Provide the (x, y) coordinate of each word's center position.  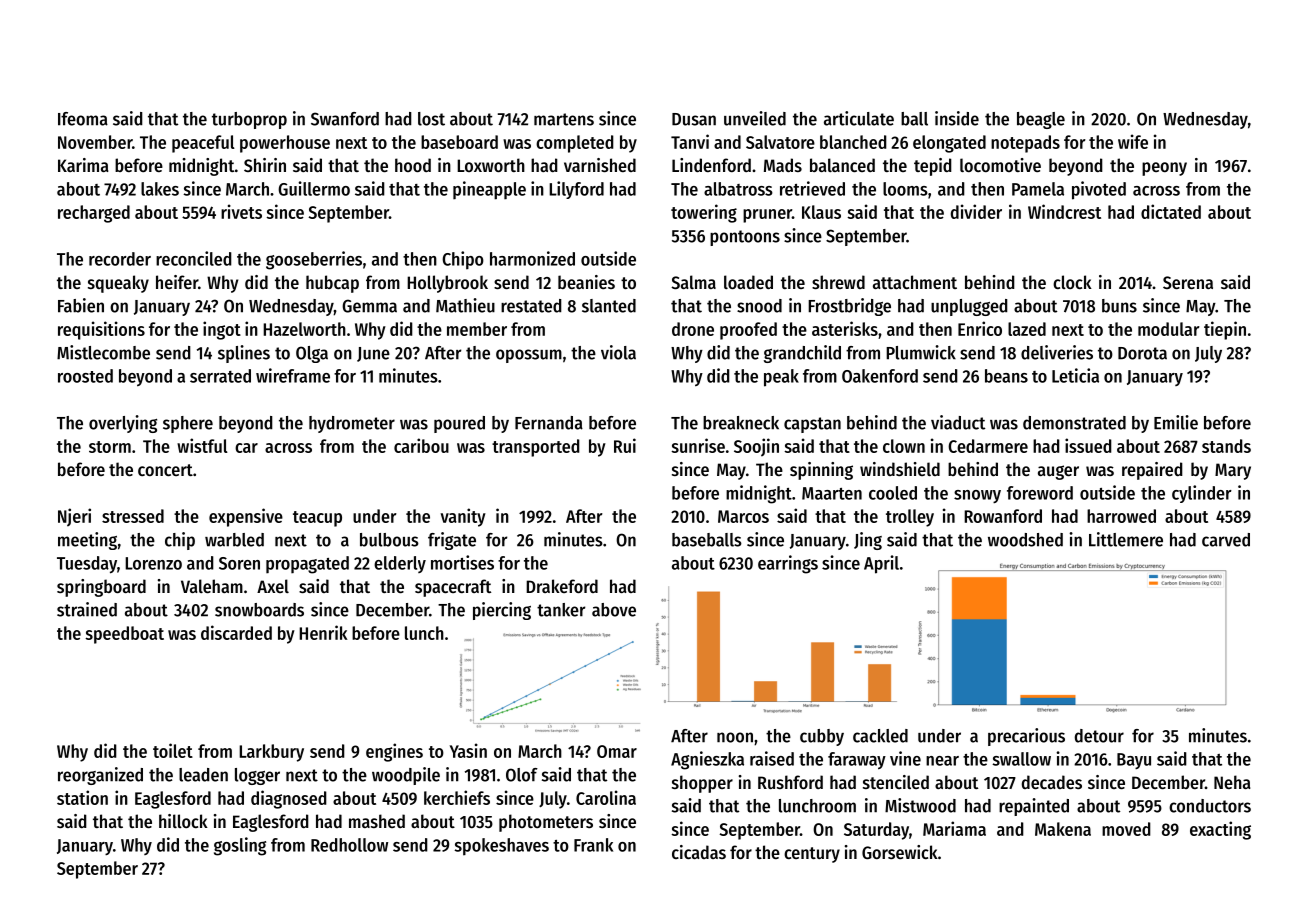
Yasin (468, 750)
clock (1072, 282)
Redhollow (349, 845)
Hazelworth (304, 329)
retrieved (812, 188)
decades (1052, 782)
